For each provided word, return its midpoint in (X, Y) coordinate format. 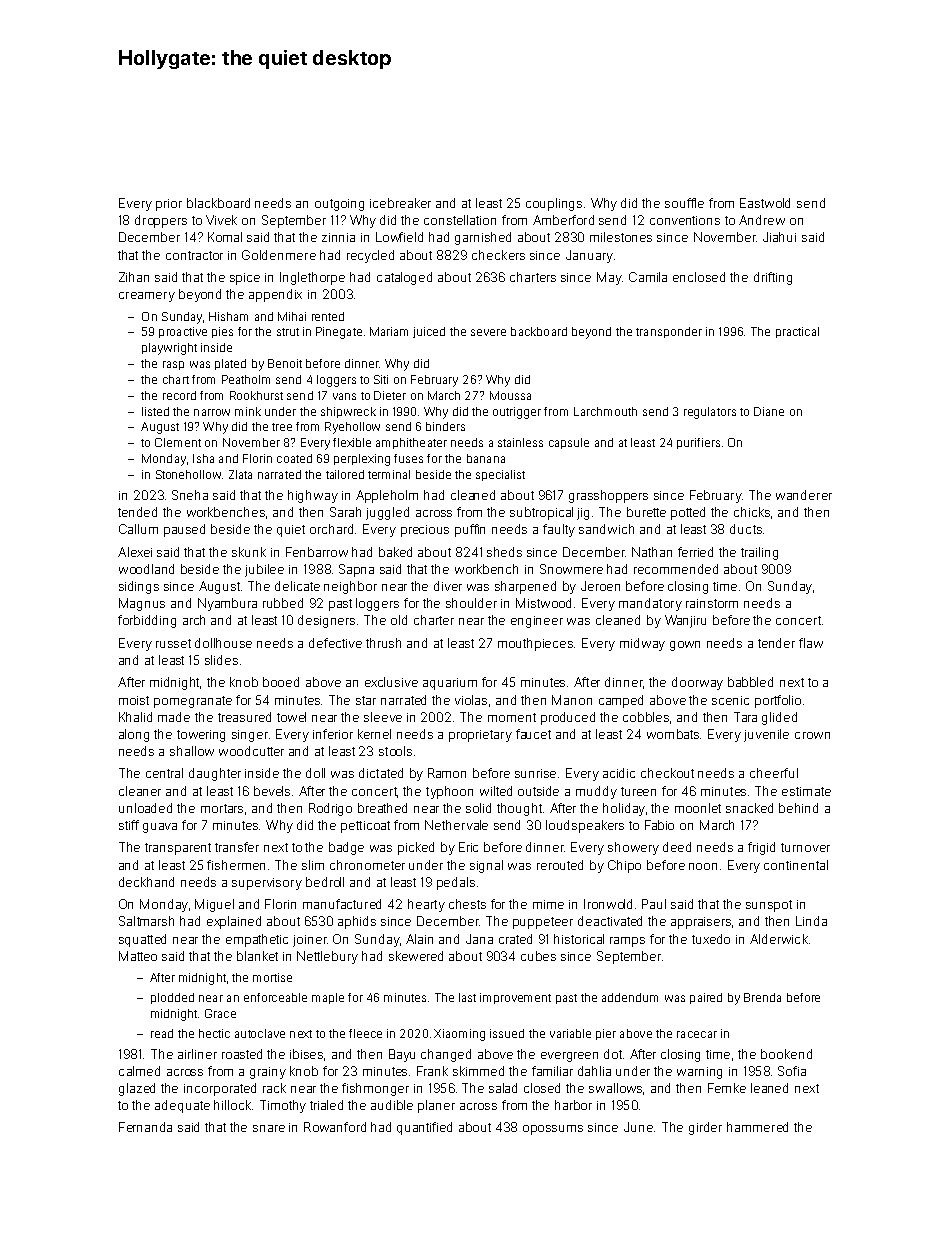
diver (448, 586)
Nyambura (227, 604)
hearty (426, 905)
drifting (773, 278)
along (134, 735)
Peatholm (246, 379)
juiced (429, 332)
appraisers (701, 923)
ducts (746, 529)
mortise (272, 977)
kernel (374, 734)
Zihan (134, 277)
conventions (685, 220)
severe (488, 332)
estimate (806, 791)
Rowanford (335, 1127)
